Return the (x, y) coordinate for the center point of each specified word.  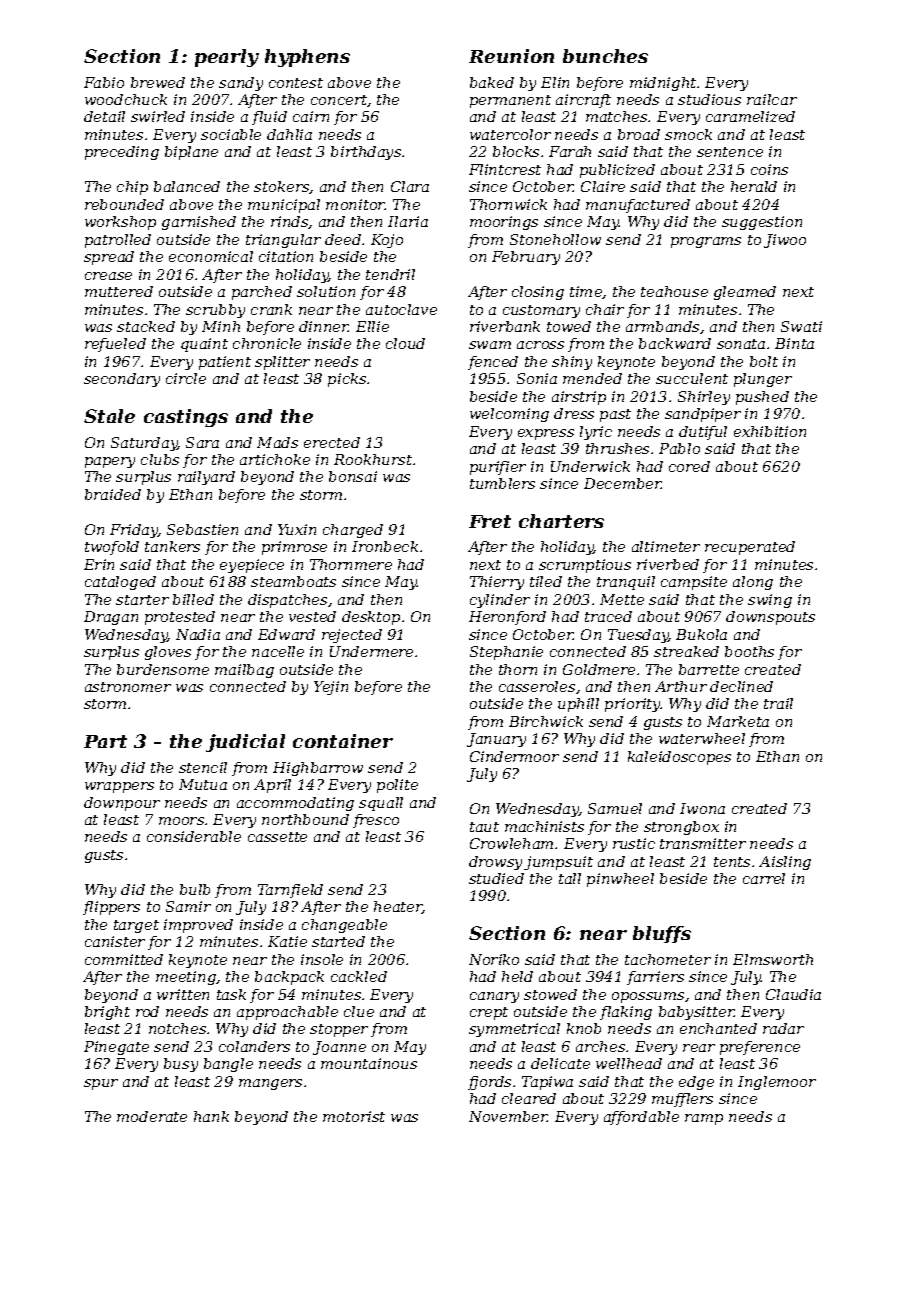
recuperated (750, 548)
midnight (663, 84)
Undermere (371, 651)
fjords (489, 1083)
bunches (605, 56)
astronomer (128, 687)
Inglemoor (777, 1083)
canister (115, 941)
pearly (227, 58)
